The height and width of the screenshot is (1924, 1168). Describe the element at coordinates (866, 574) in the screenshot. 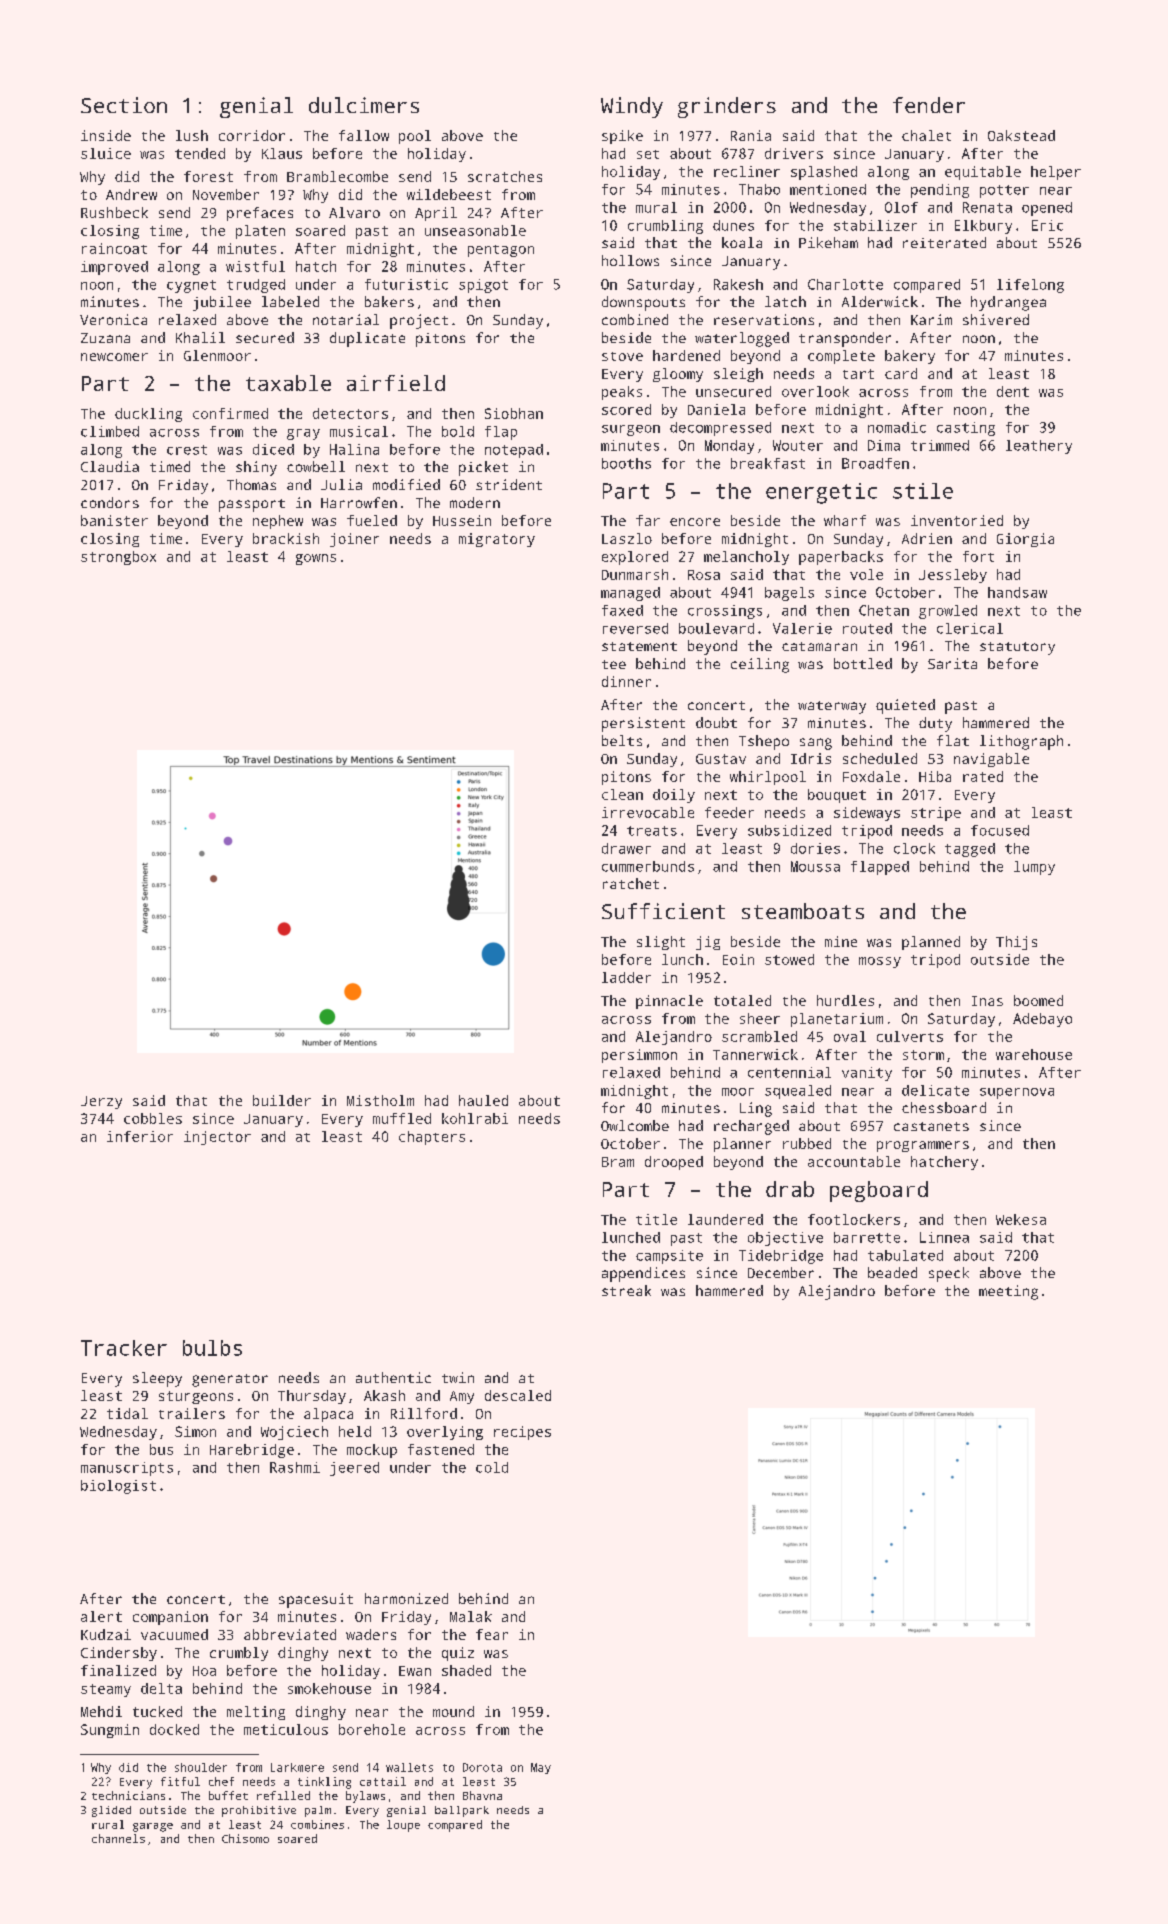

I see `vole` at that location.
